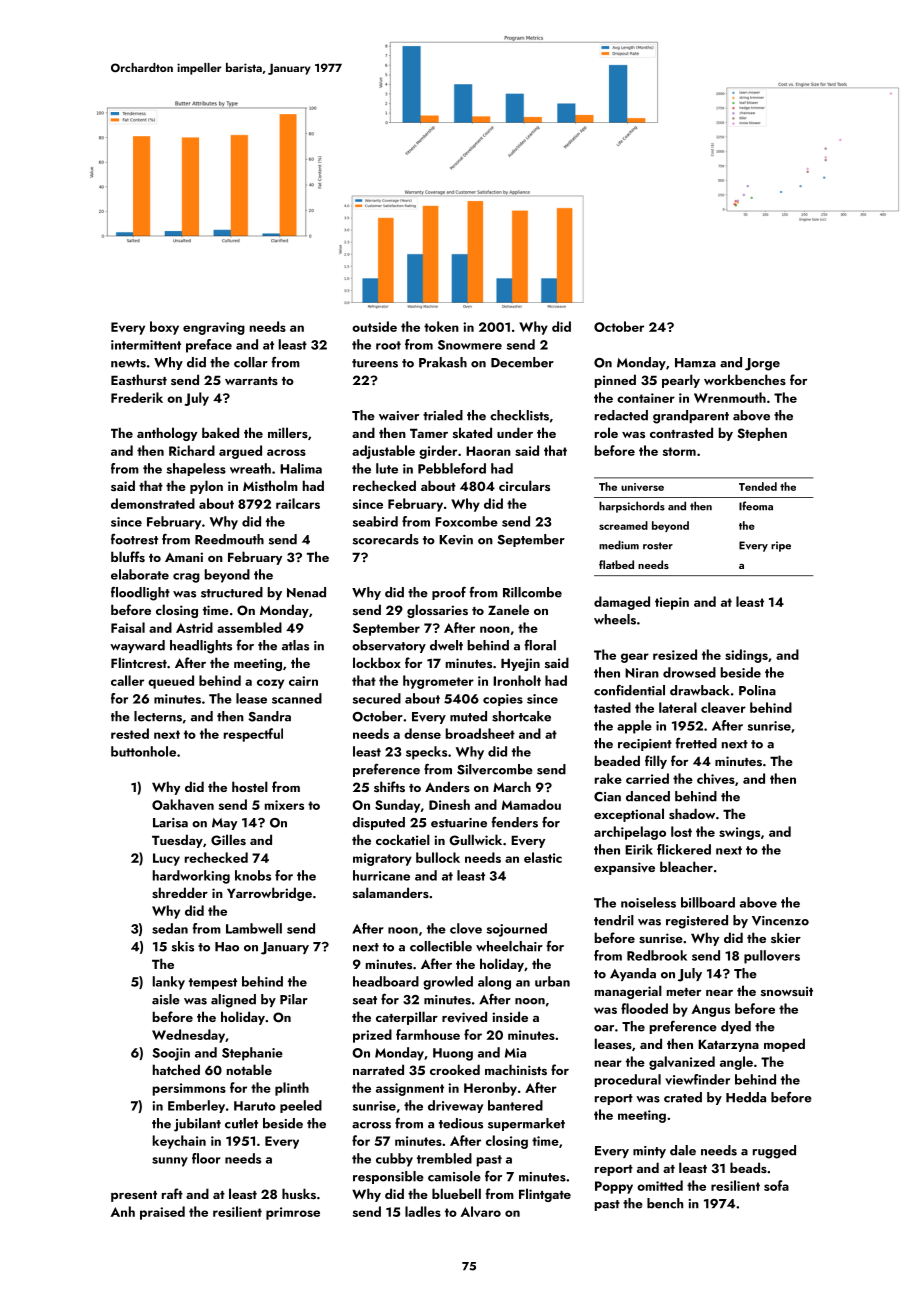 This screenshot has width=924, height=1308. I want to click on buttonhole, so click(143, 751).
